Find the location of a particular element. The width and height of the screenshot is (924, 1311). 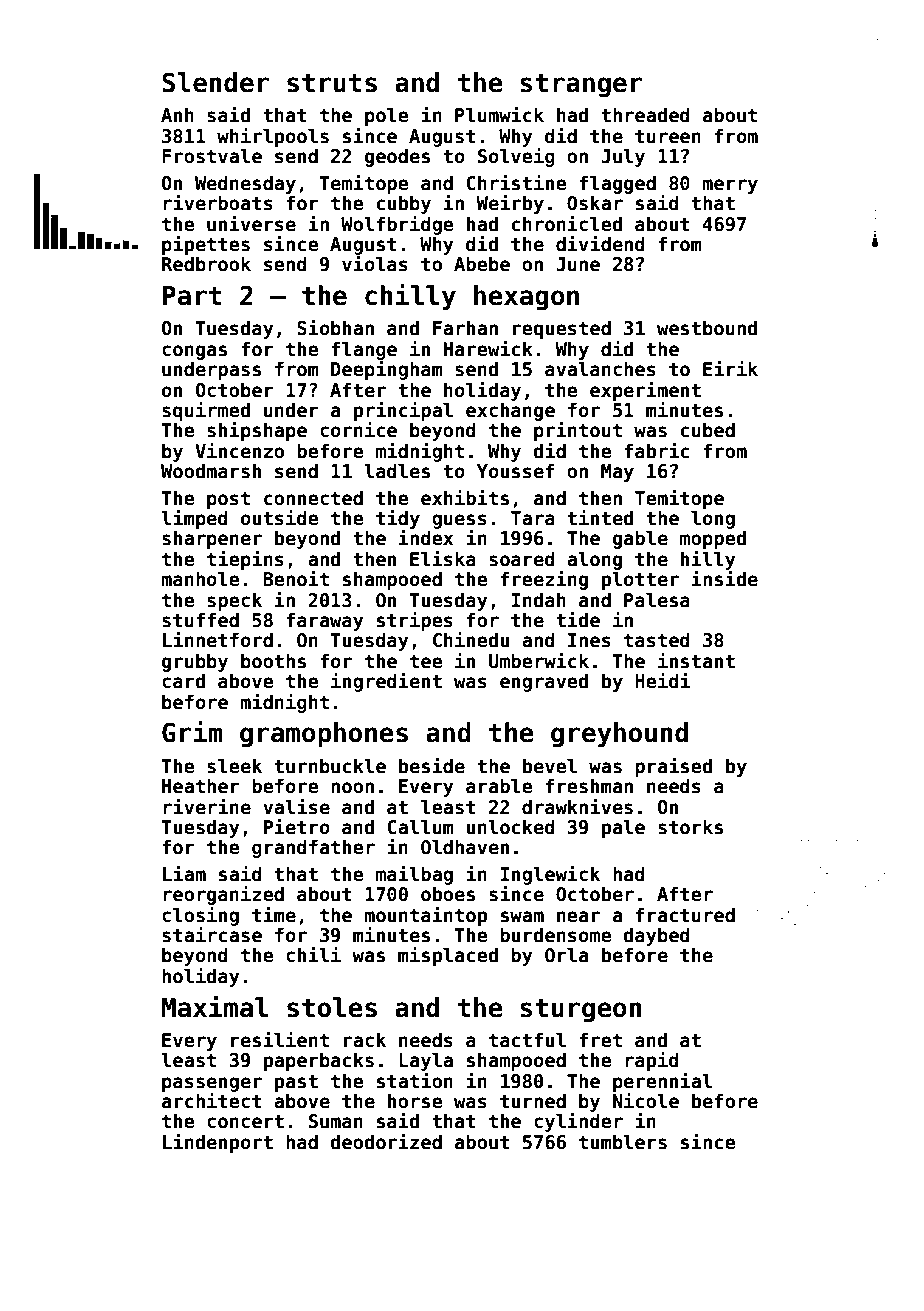

experiment is located at coordinates (645, 391).
